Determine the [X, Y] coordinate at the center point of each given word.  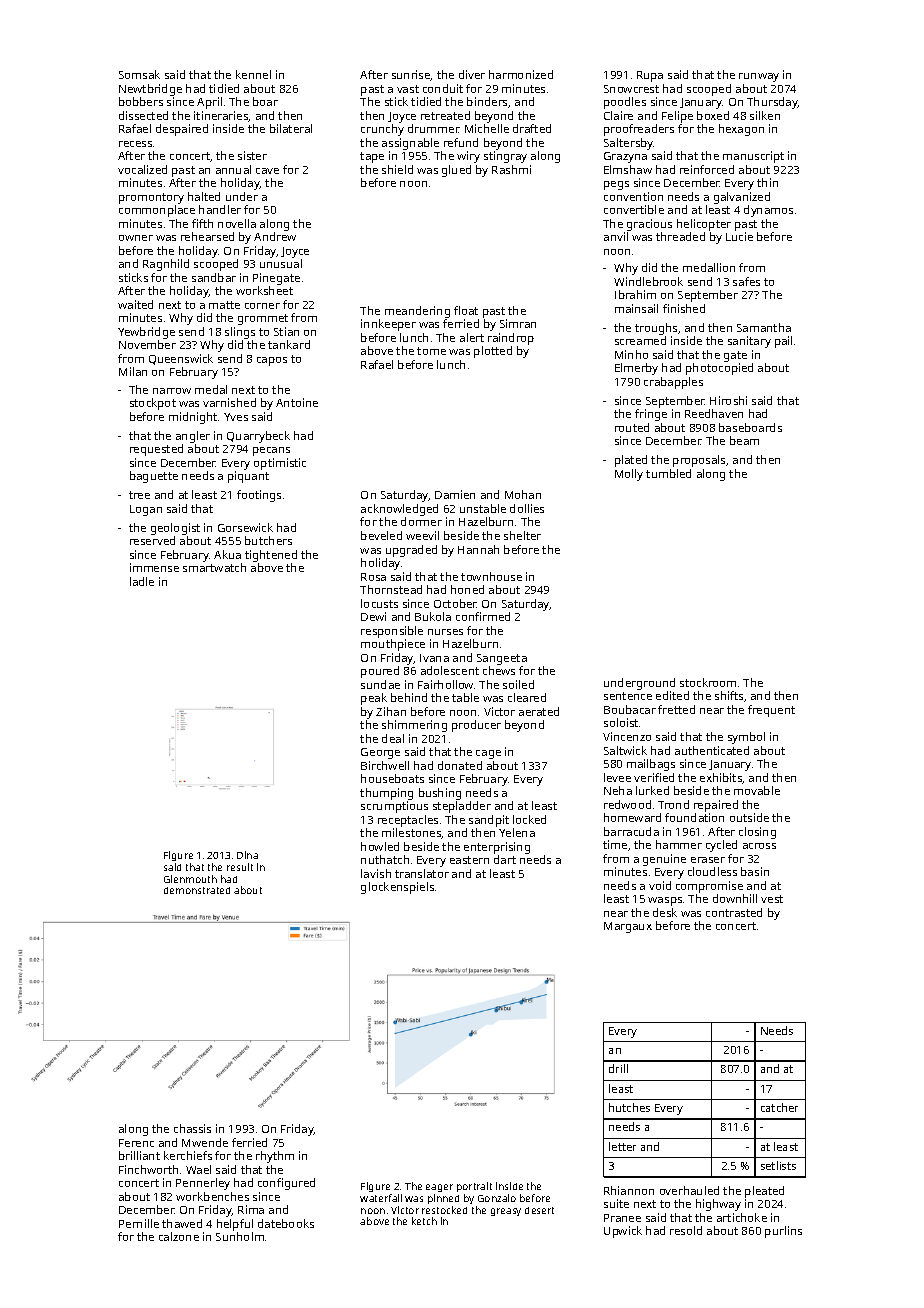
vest [772, 899]
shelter [522, 535]
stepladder [462, 807]
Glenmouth [190, 879]
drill [618, 1068]
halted [204, 196]
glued [456, 171]
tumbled [668, 473]
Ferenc [136, 1143]
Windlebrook [648, 281]
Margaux [628, 927]
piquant [248, 477]
